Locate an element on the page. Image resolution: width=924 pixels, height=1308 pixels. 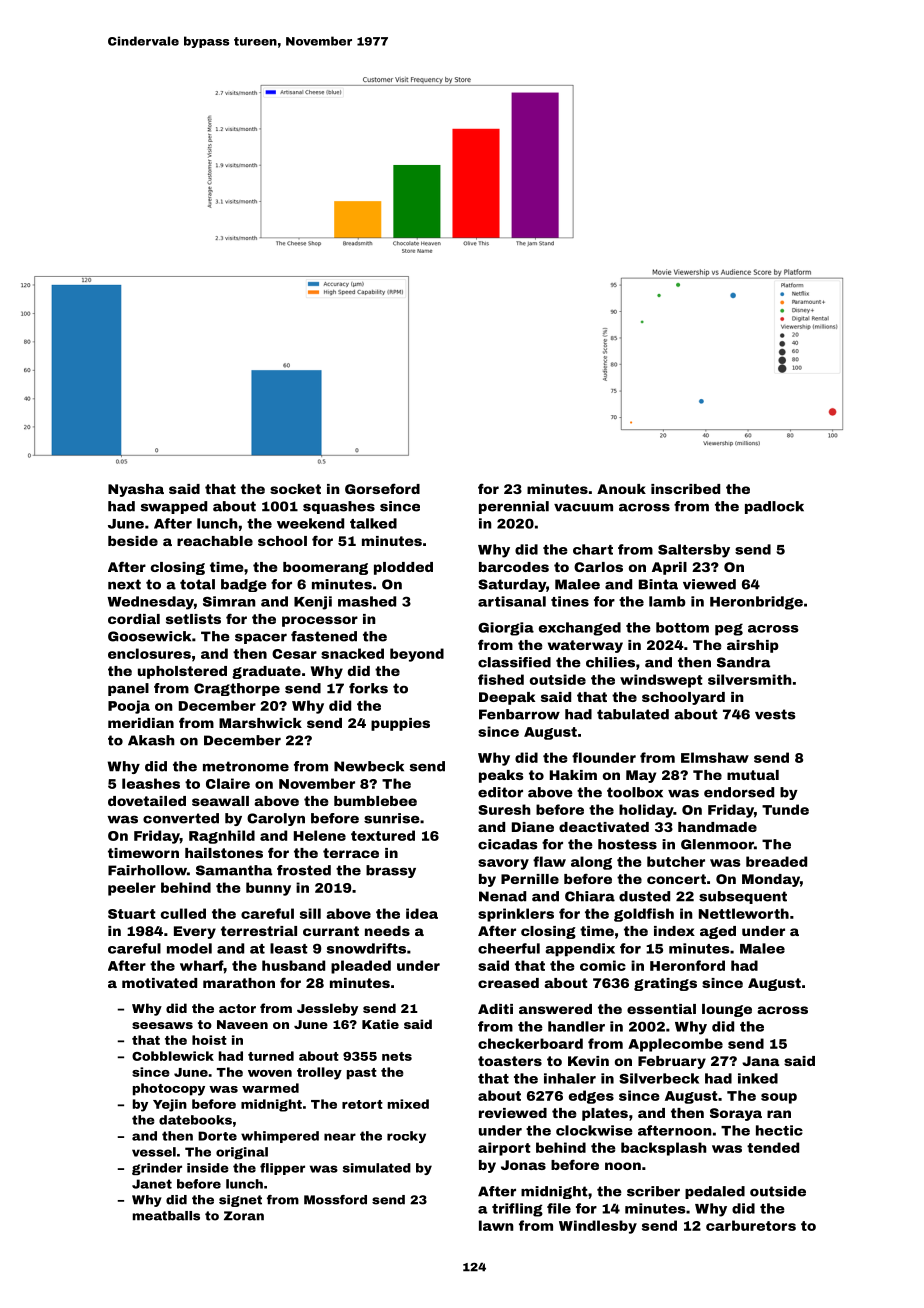
beyond is located at coordinates (417, 655).
